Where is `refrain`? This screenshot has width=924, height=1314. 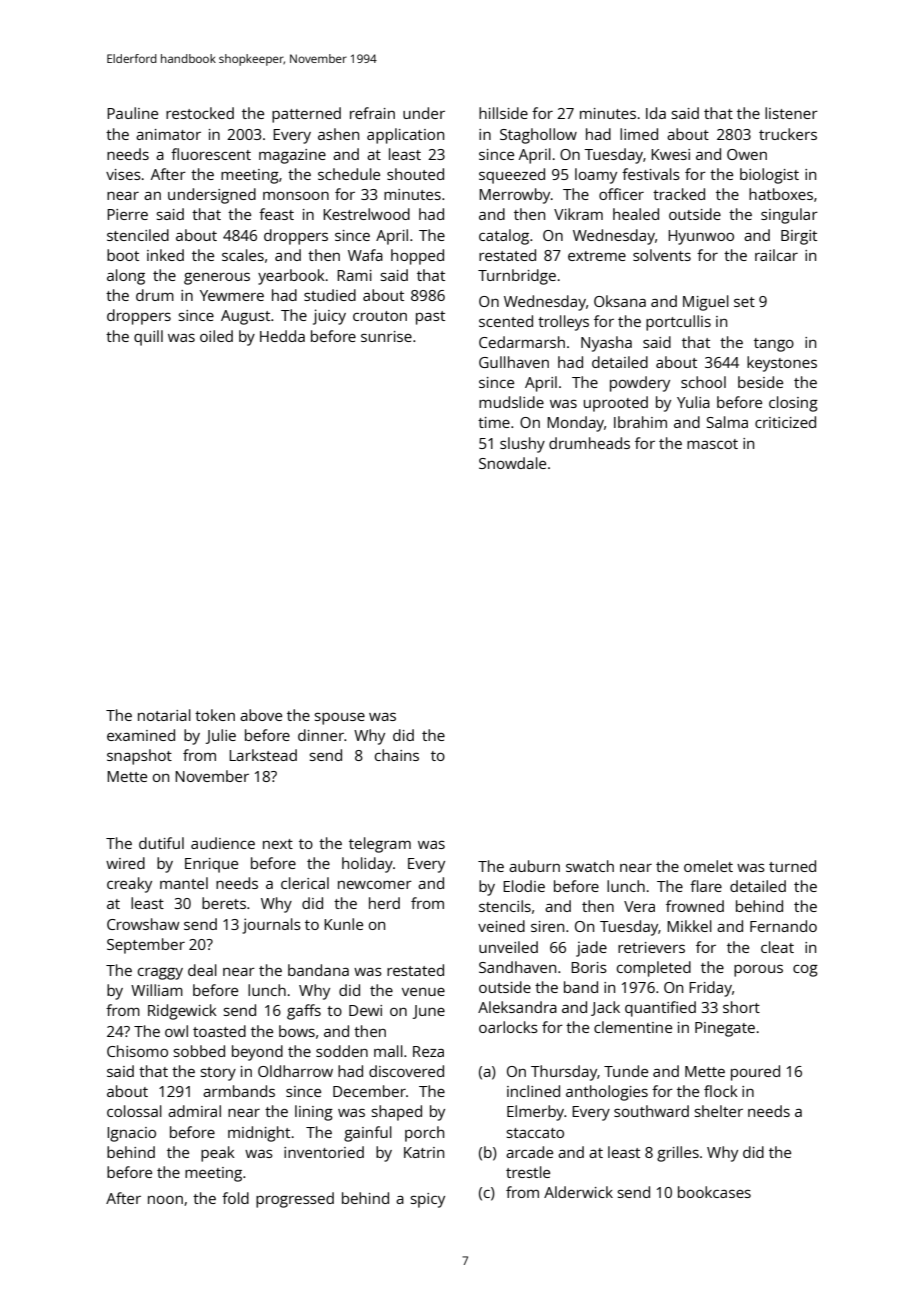
refrain is located at coordinates (372, 113).
